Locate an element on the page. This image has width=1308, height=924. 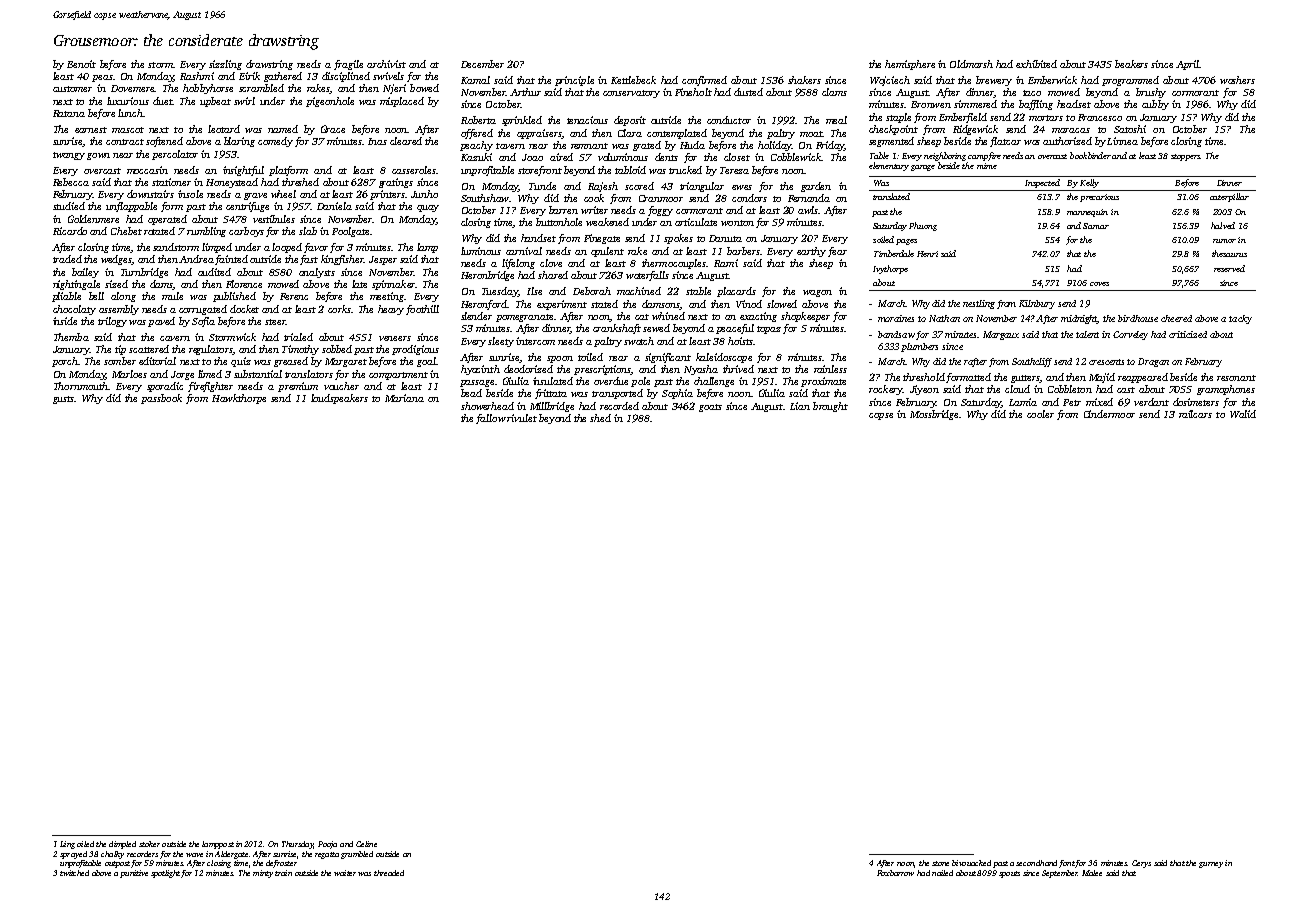
Aldergate is located at coordinates (231, 855).
